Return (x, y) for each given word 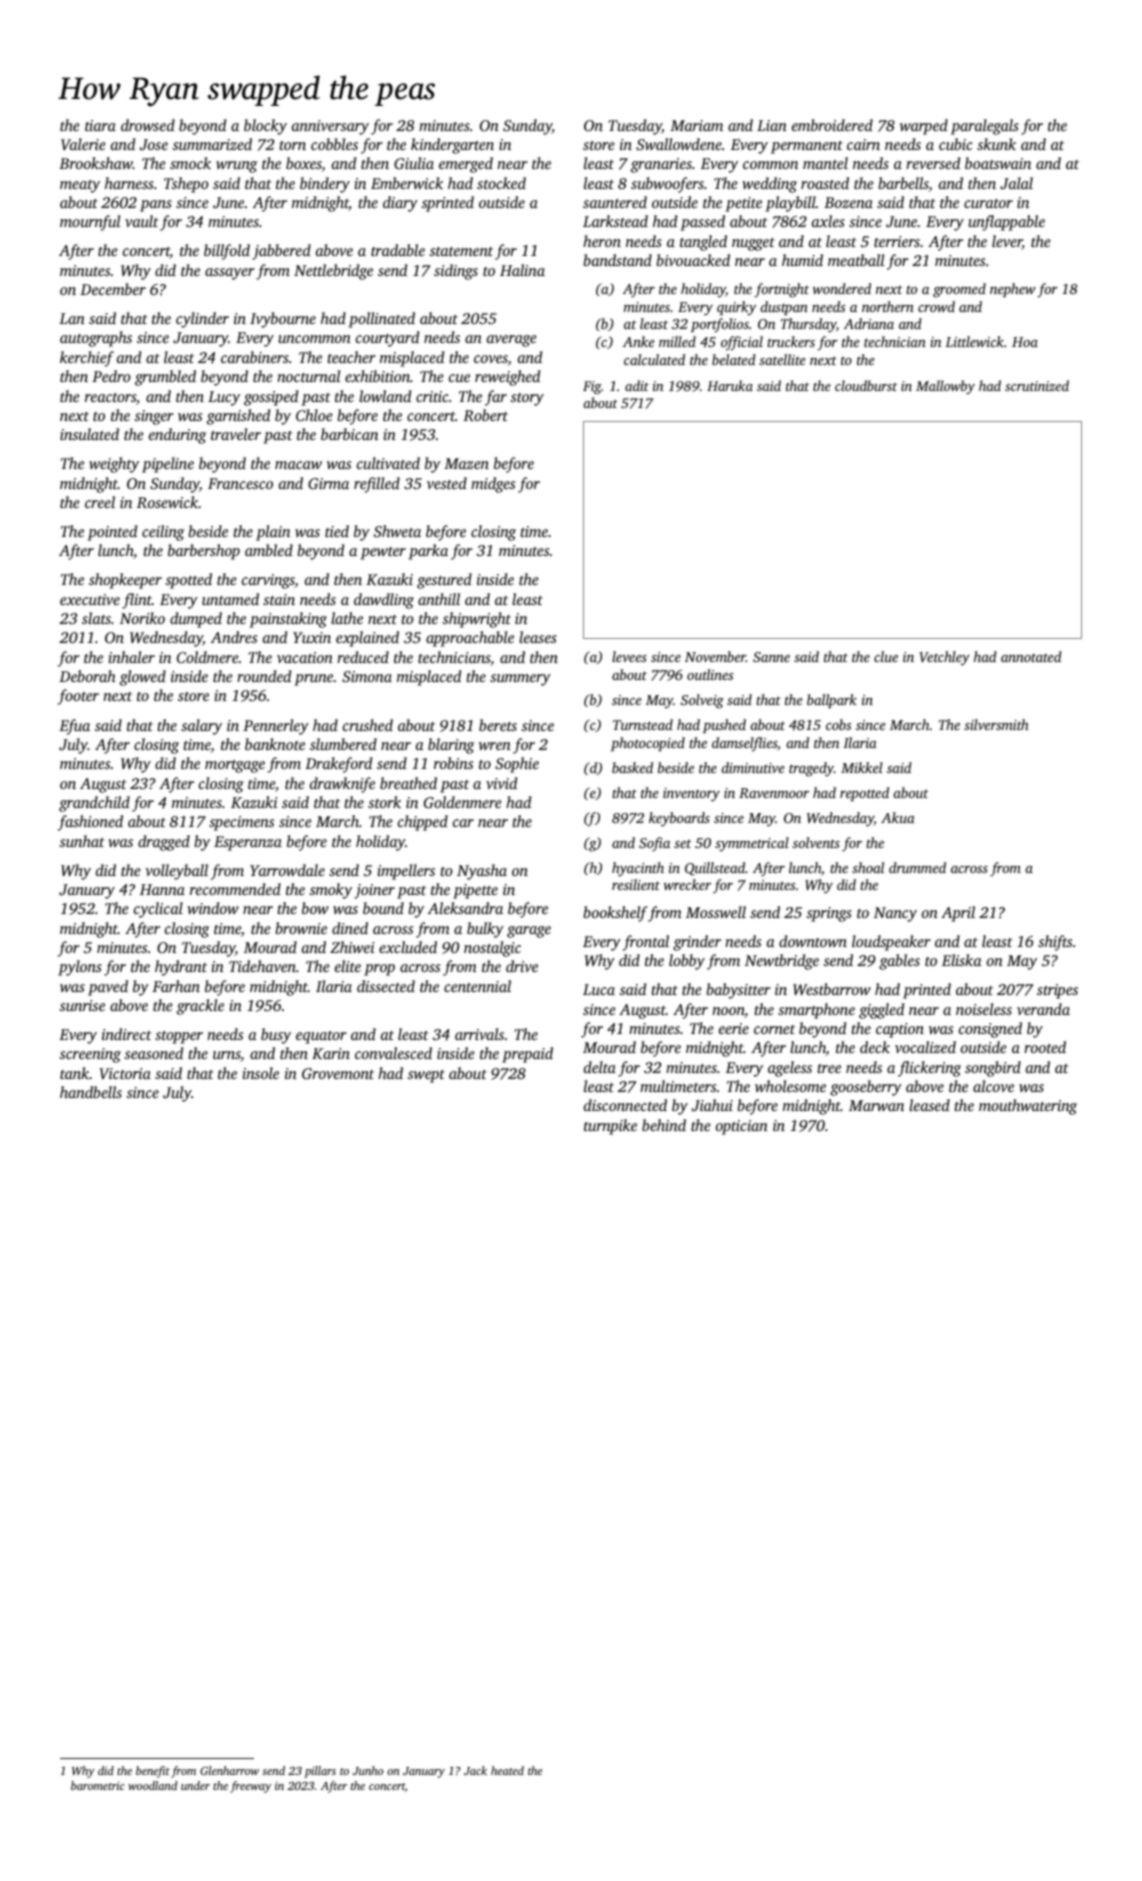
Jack (475, 1770)
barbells (903, 184)
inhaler (132, 657)
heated (507, 1770)
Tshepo (186, 185)
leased (929, 1105)
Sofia (654, 844)
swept (426, 1076)
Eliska (962, 960)
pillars (320, 1772)
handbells (91, 1092)
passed (703, 223)
